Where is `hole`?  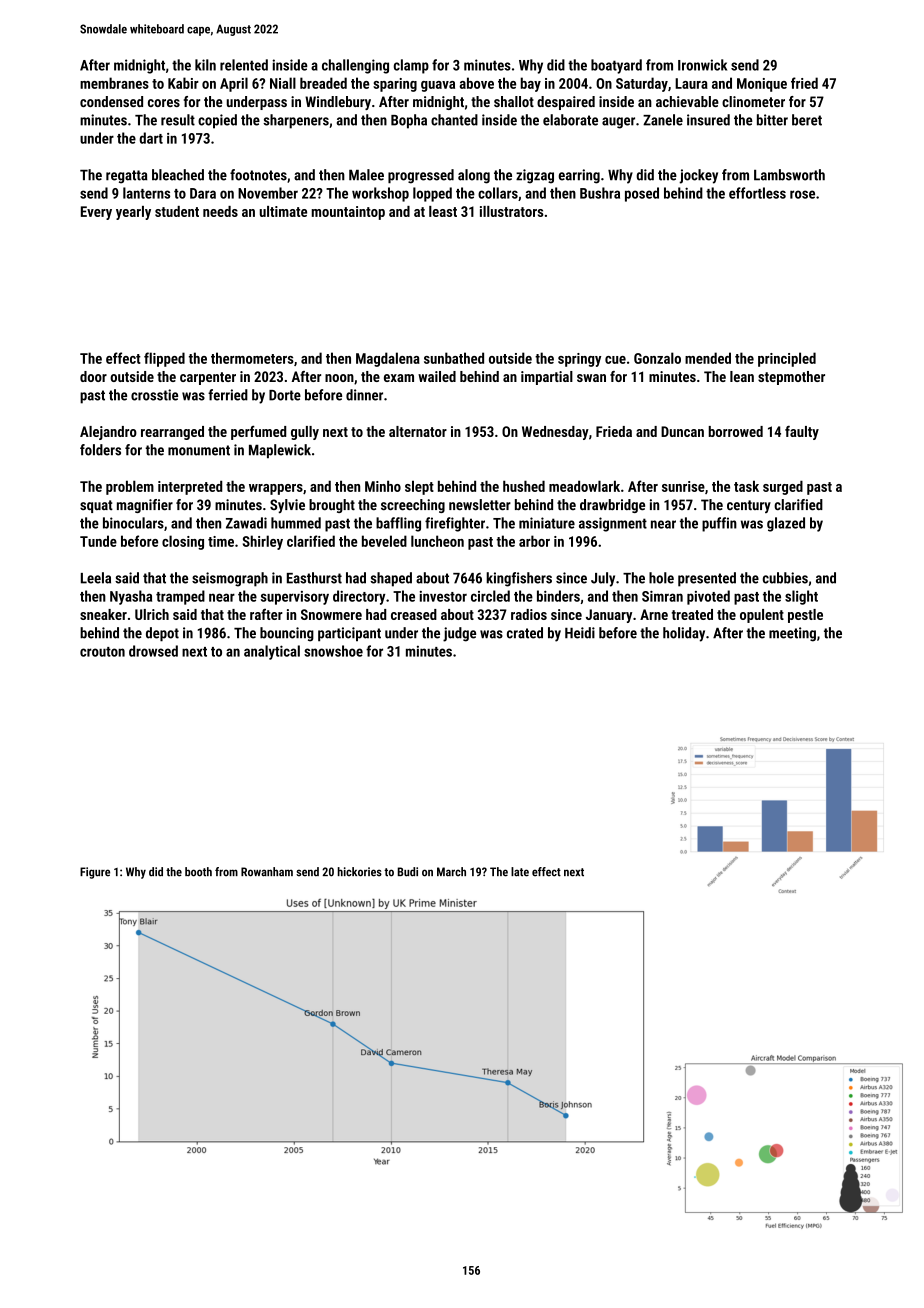 hole is located at coordinates (661, 578).
